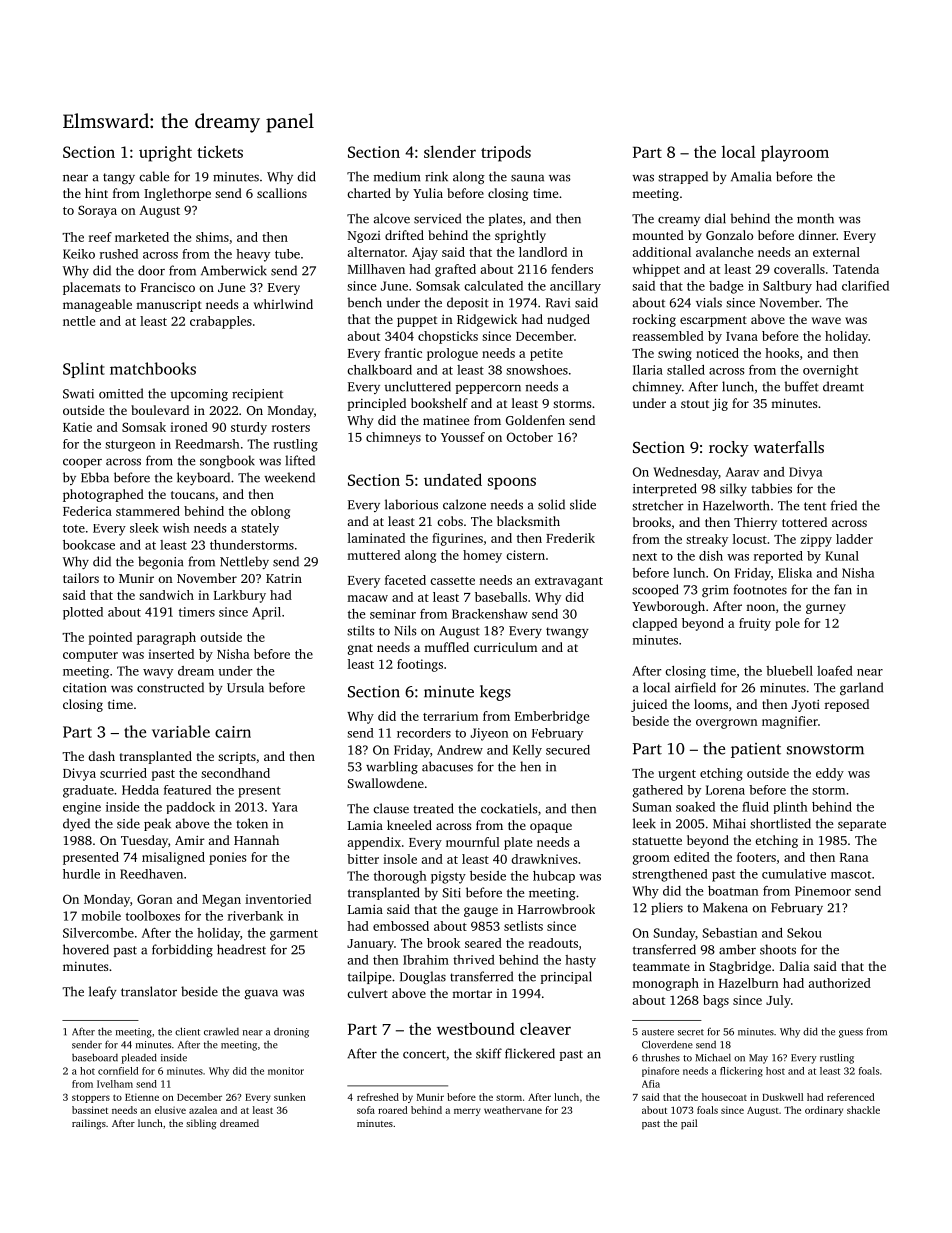 The width and height of the screenshot is (952, 1233). I want to click on Douglas, so click(423, 977).
